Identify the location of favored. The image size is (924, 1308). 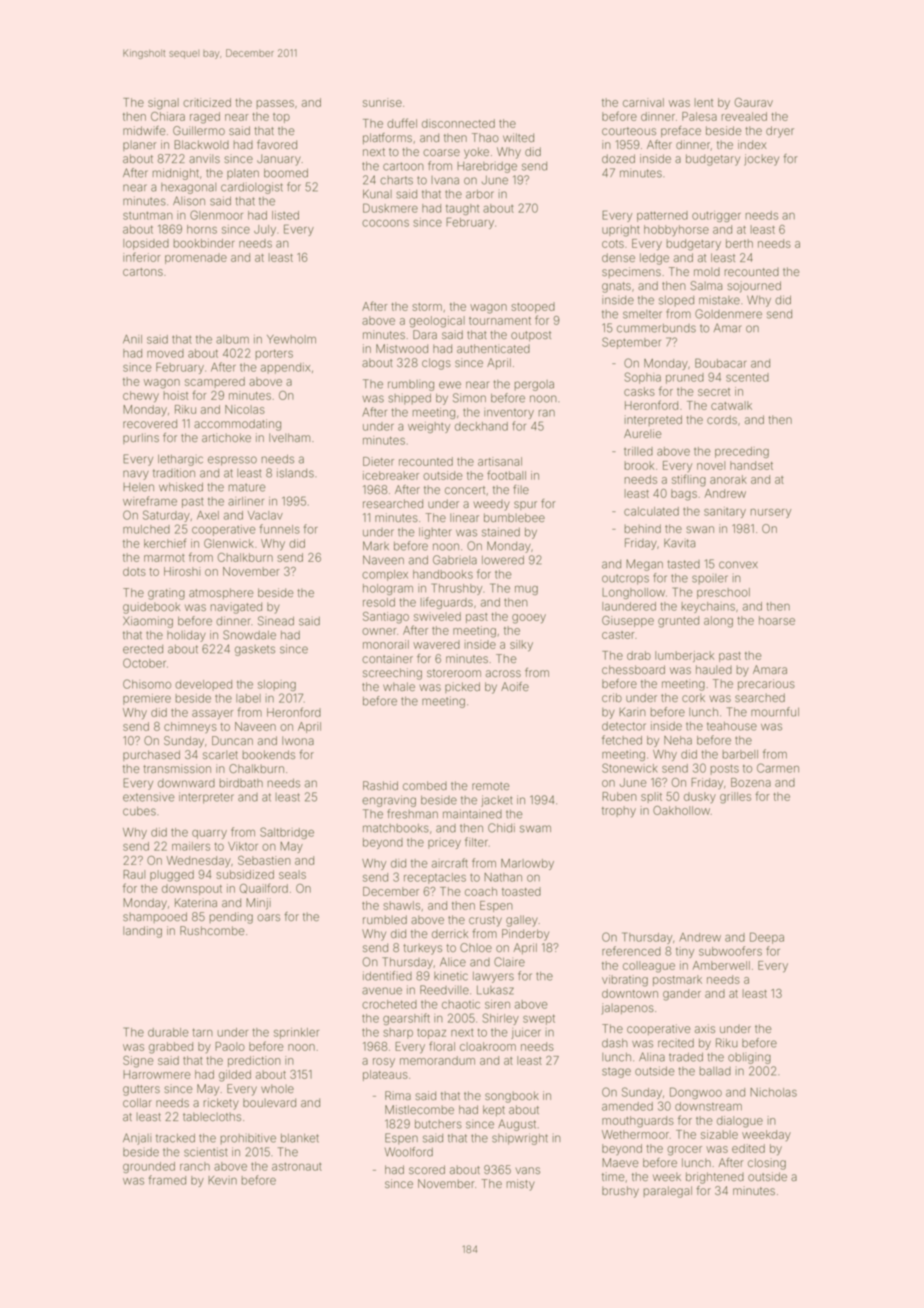
(277, 144).
